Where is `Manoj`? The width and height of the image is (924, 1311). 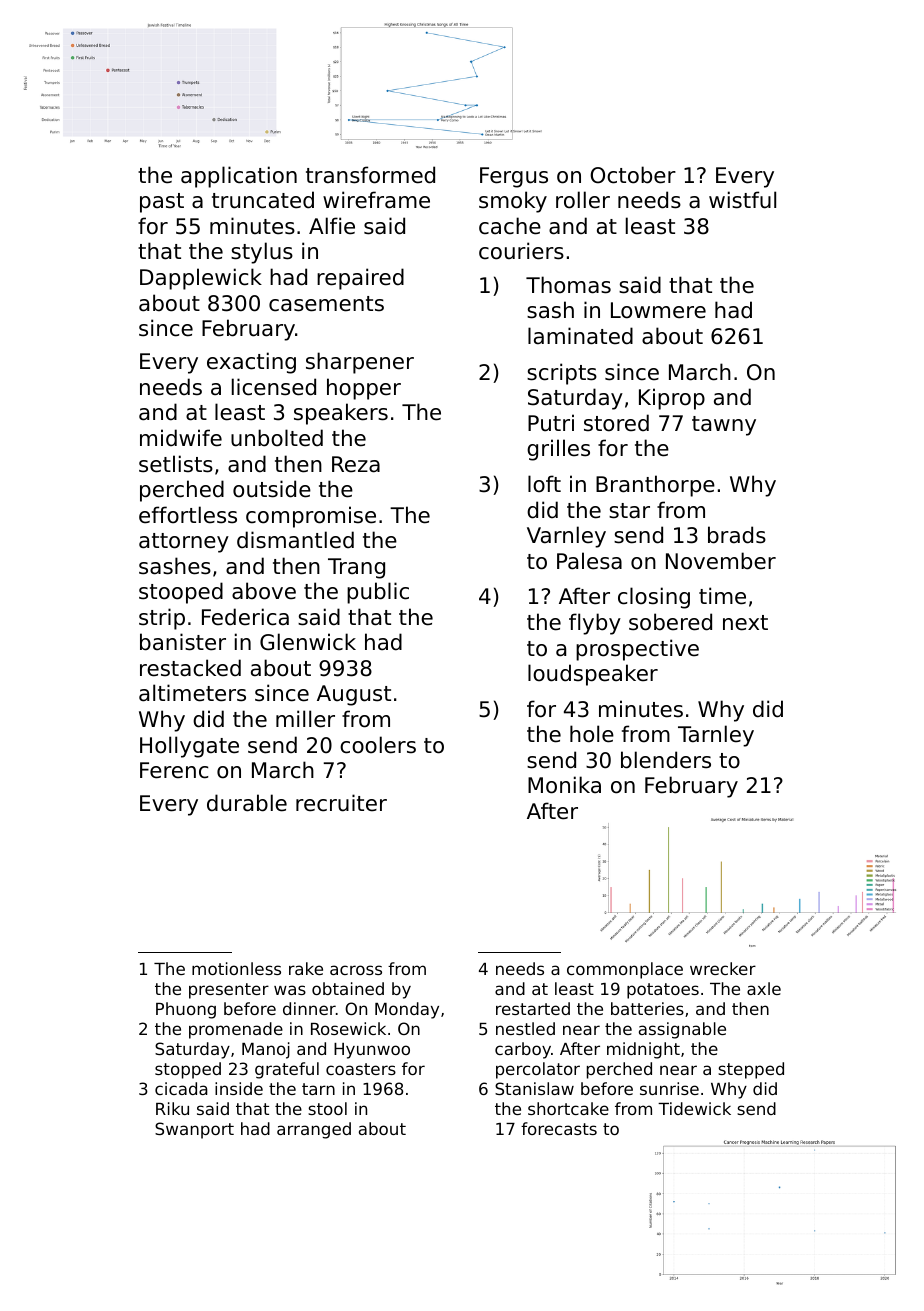
Manoj is located at coordinates (266, 1050).
